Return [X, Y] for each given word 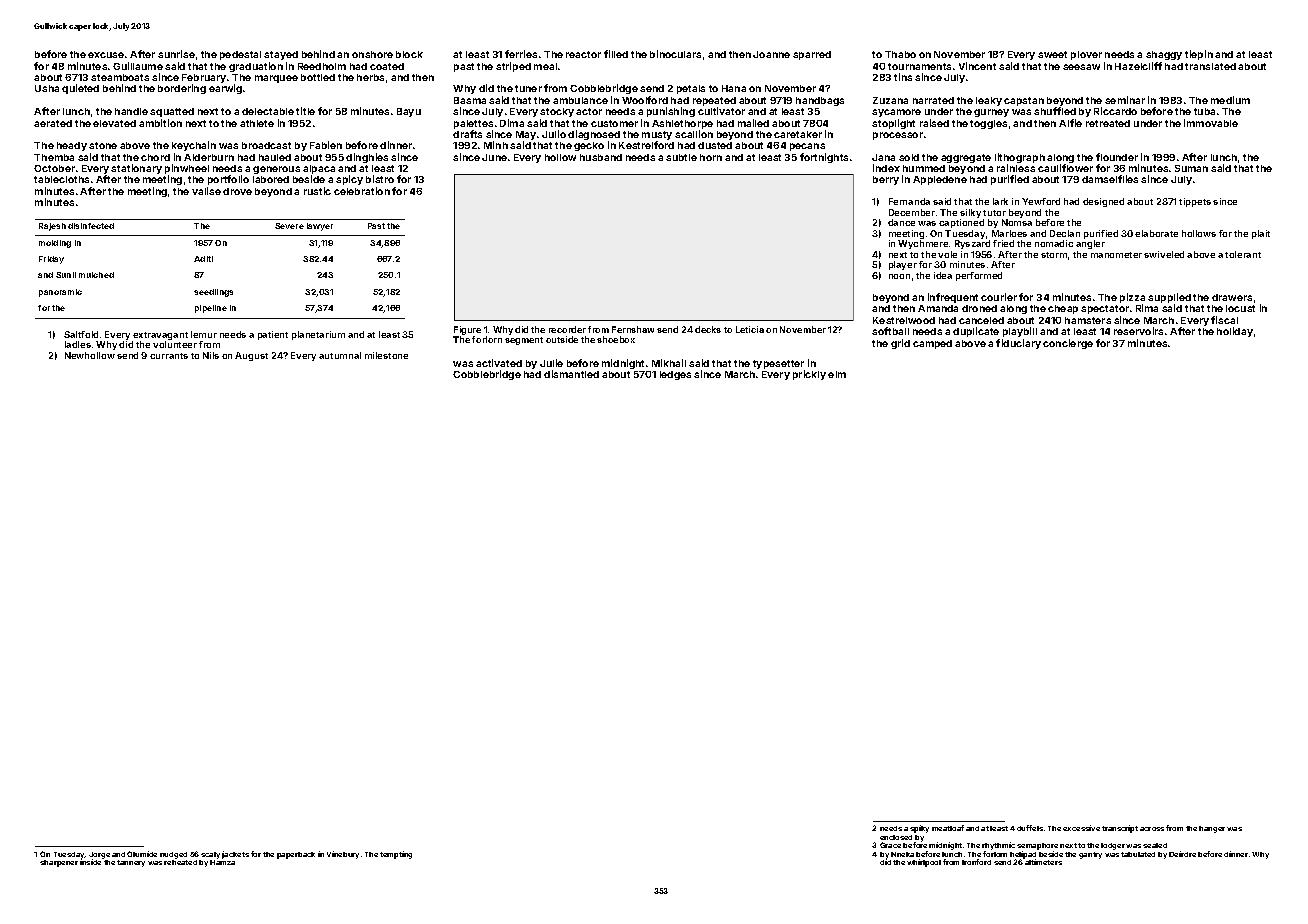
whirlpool [924, 863]
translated [1210, 66]
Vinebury [343, 855]
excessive [1081, 828]
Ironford [976, 862]
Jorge [99, 855]
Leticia [750, 329]
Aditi [203, 259]
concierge [1068, 344]
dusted [715, 145]
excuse [106, 55]
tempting [396, 855]
